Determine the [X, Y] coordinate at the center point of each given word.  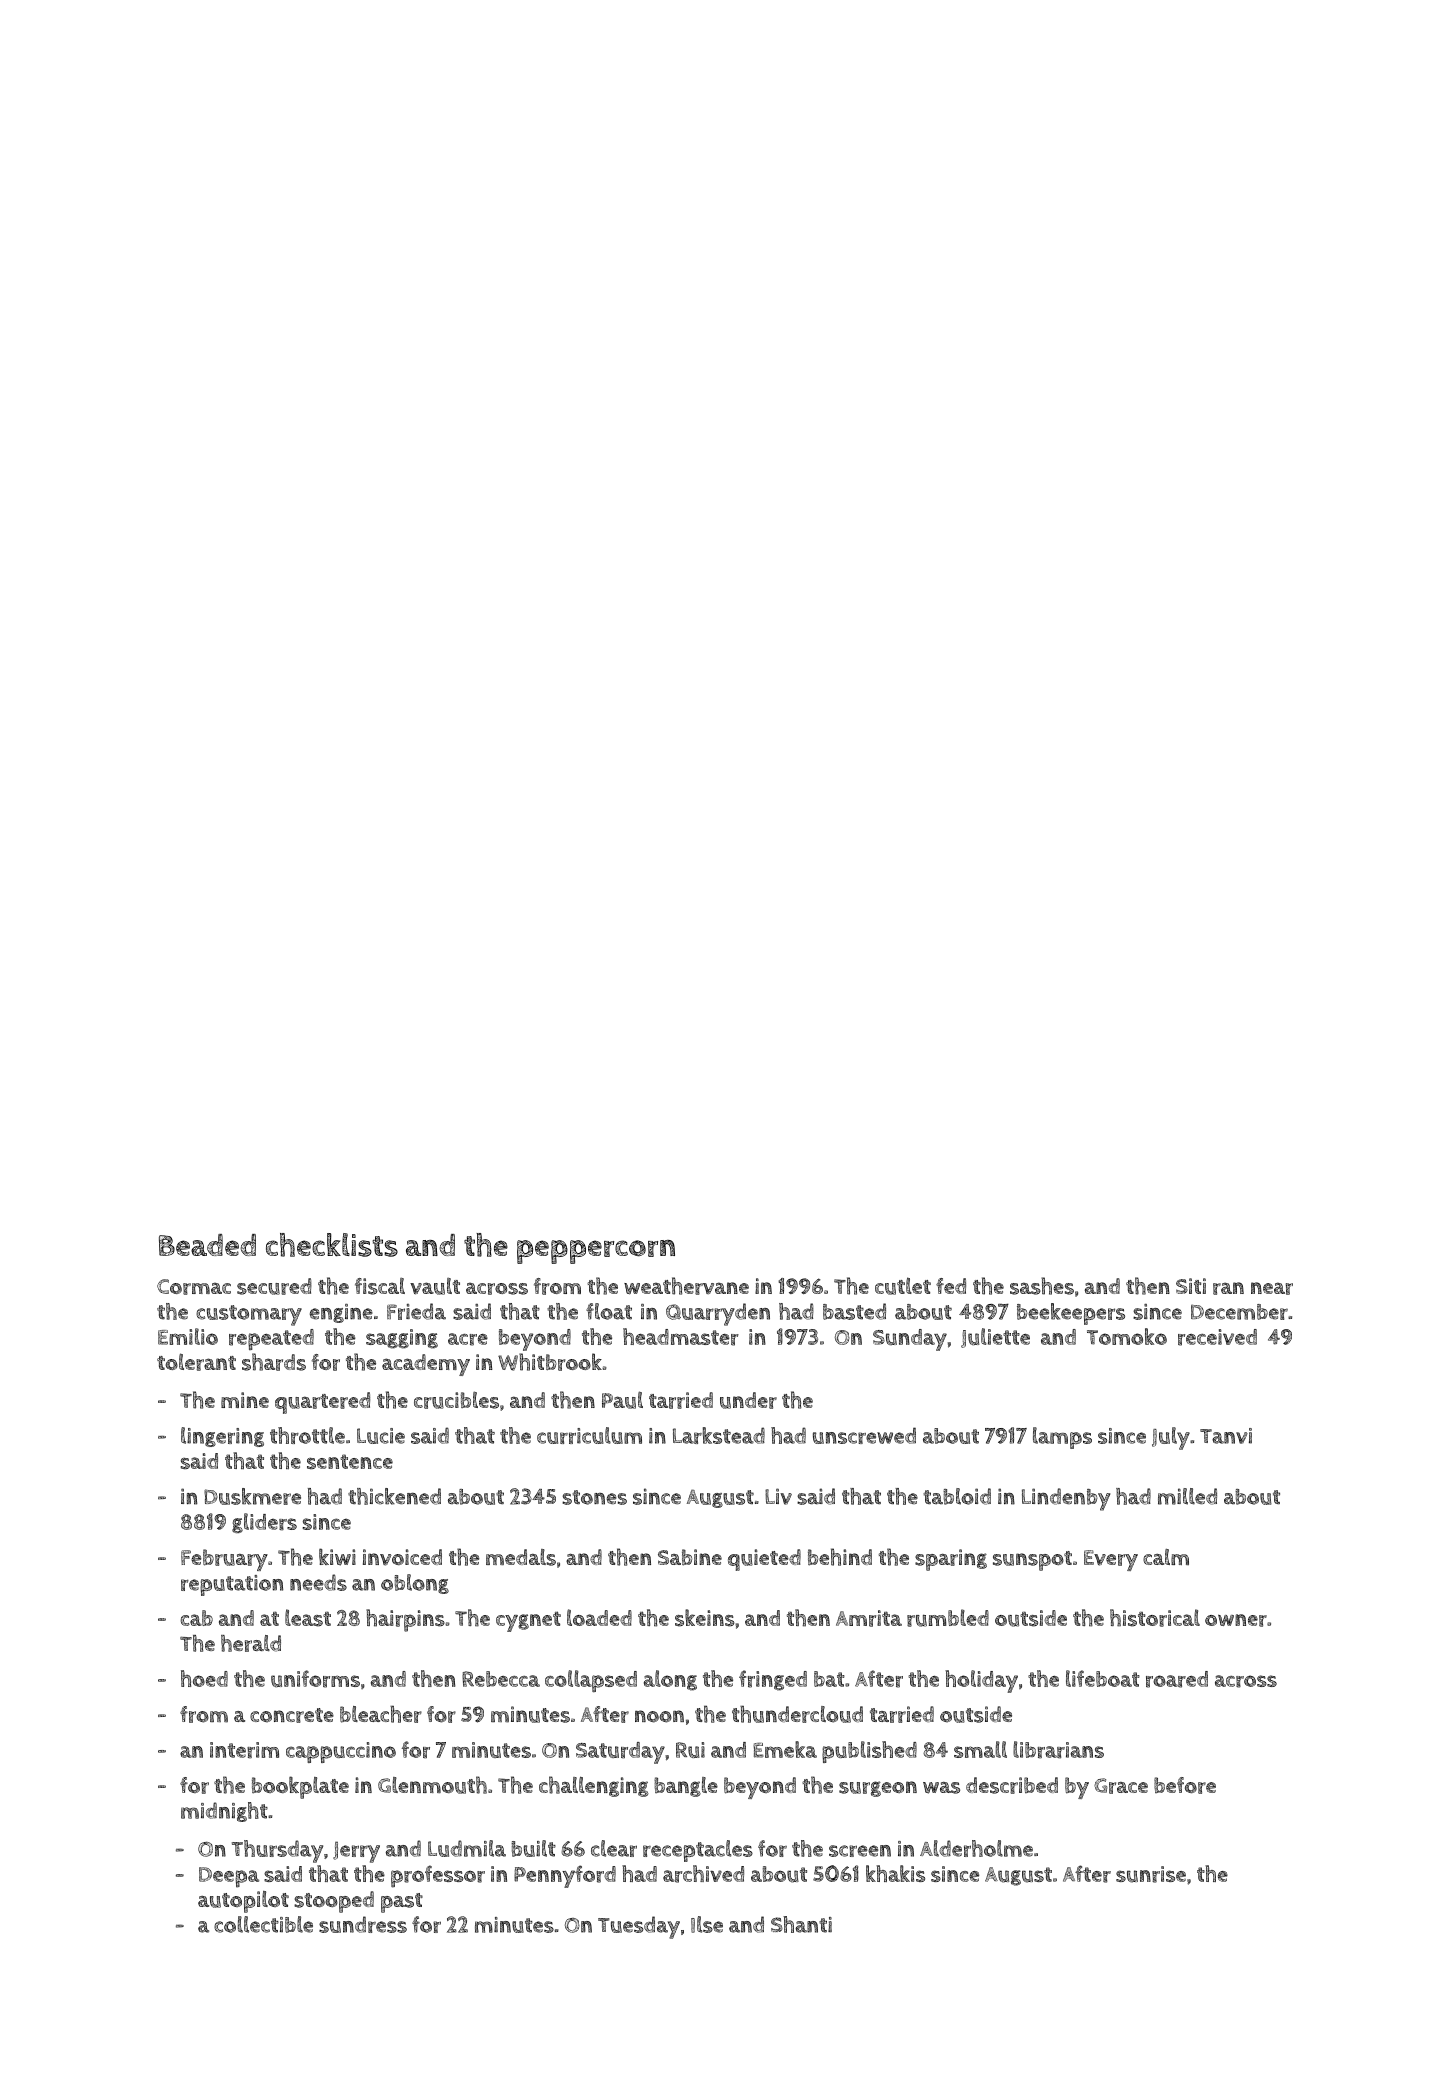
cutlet [903, 1286]
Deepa [229, 1877]
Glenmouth [432, 1785]
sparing [951, 1560]
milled [1187, 1496]
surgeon [878, 1789]
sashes [1042, 1286]
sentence [350, 1461]
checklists [332, 1245]
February [224, 1560]
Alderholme [976, 1848]
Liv [778, 1496]
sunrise [1151, 1874]
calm [1166, 1557]
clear [614, 1848]
